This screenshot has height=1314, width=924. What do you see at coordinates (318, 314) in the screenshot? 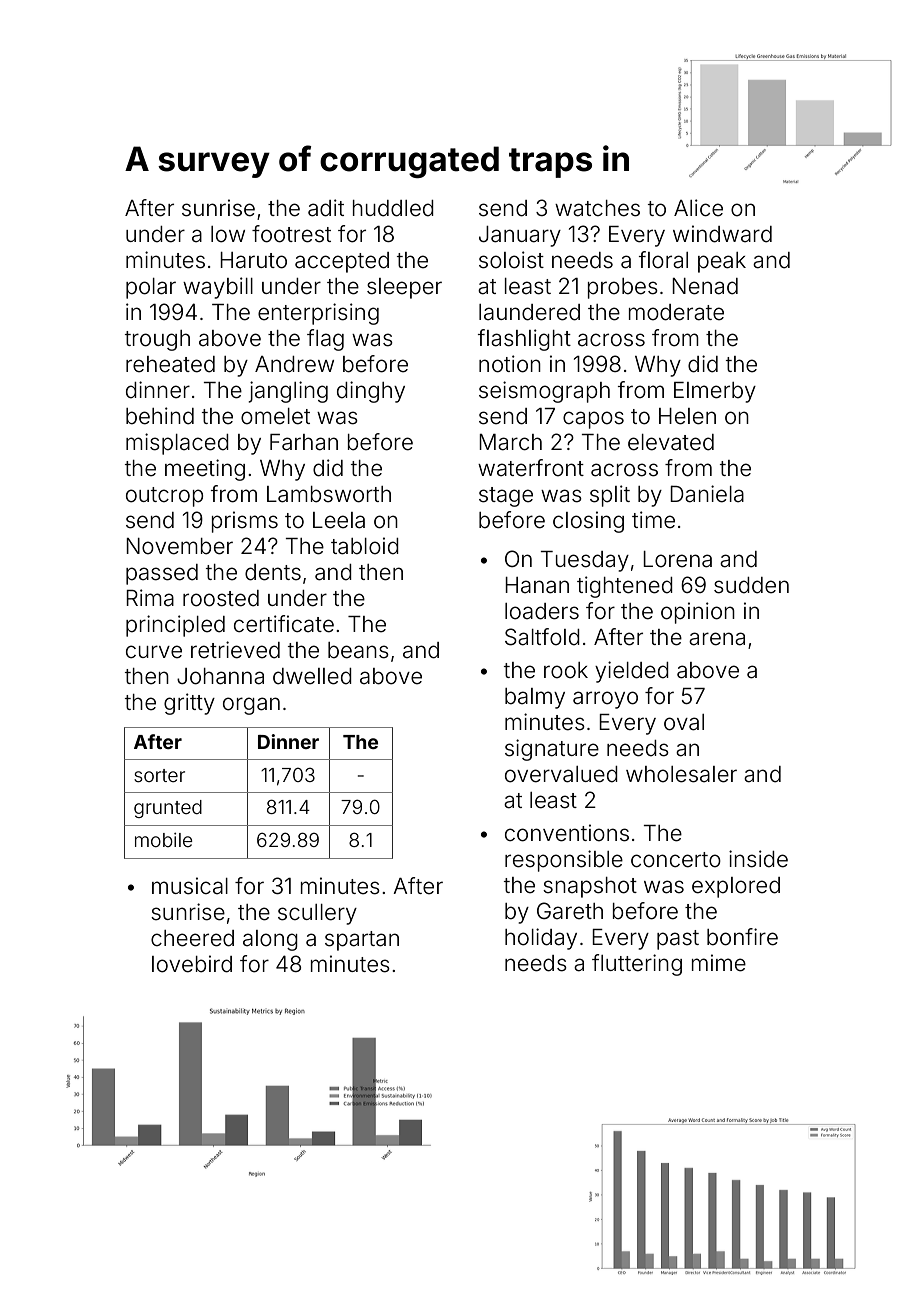
I see `enterprising` at bounding box center [318, 314].
